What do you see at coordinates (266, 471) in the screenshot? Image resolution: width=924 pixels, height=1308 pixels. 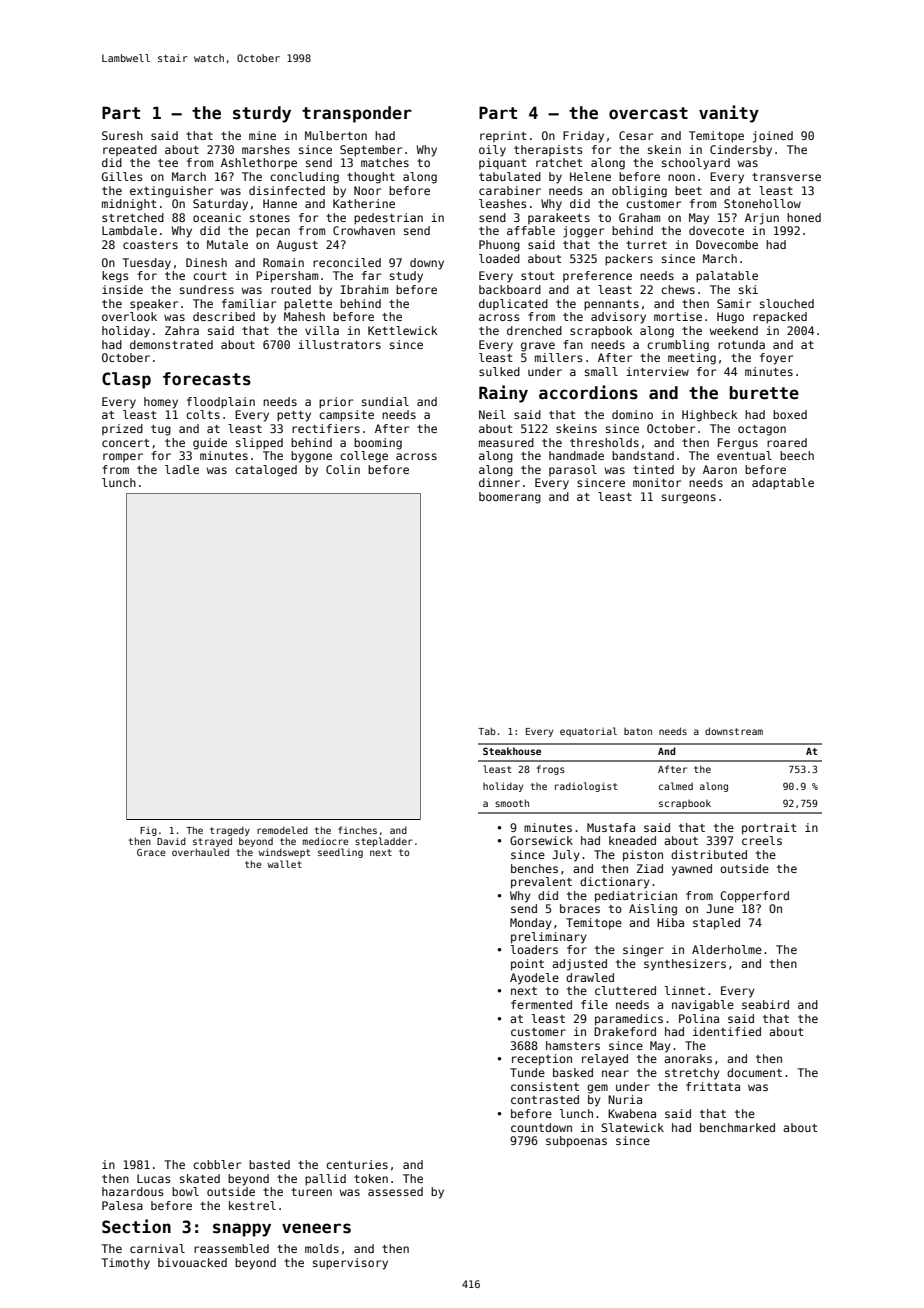 I see `cataloged` at bounding box center [266, 471].
